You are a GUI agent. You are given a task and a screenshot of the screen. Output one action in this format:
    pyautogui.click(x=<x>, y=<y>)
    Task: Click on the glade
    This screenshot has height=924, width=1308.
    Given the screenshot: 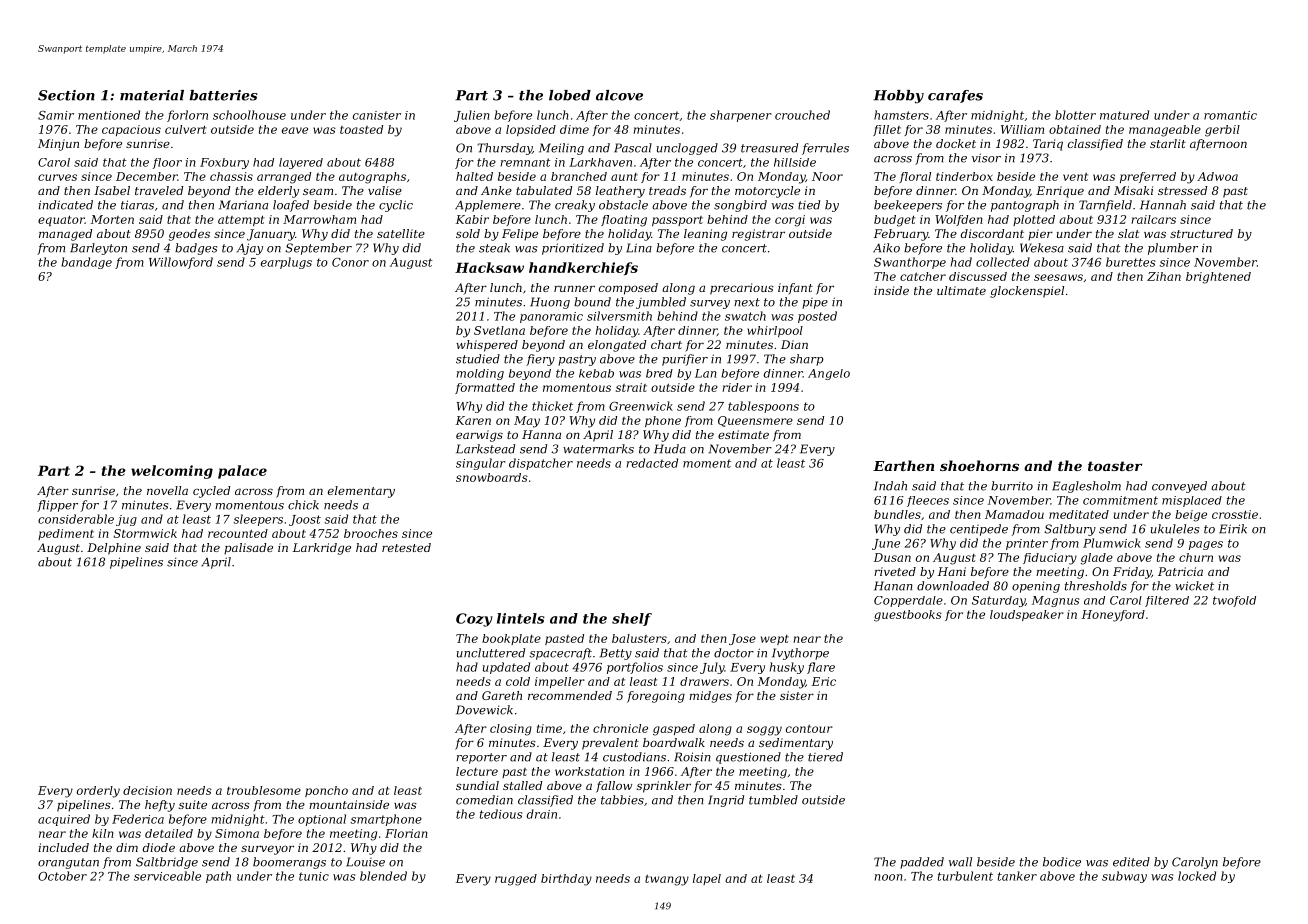 What is the action you would take?
    pyautogui.click(x=1097, y=559)
